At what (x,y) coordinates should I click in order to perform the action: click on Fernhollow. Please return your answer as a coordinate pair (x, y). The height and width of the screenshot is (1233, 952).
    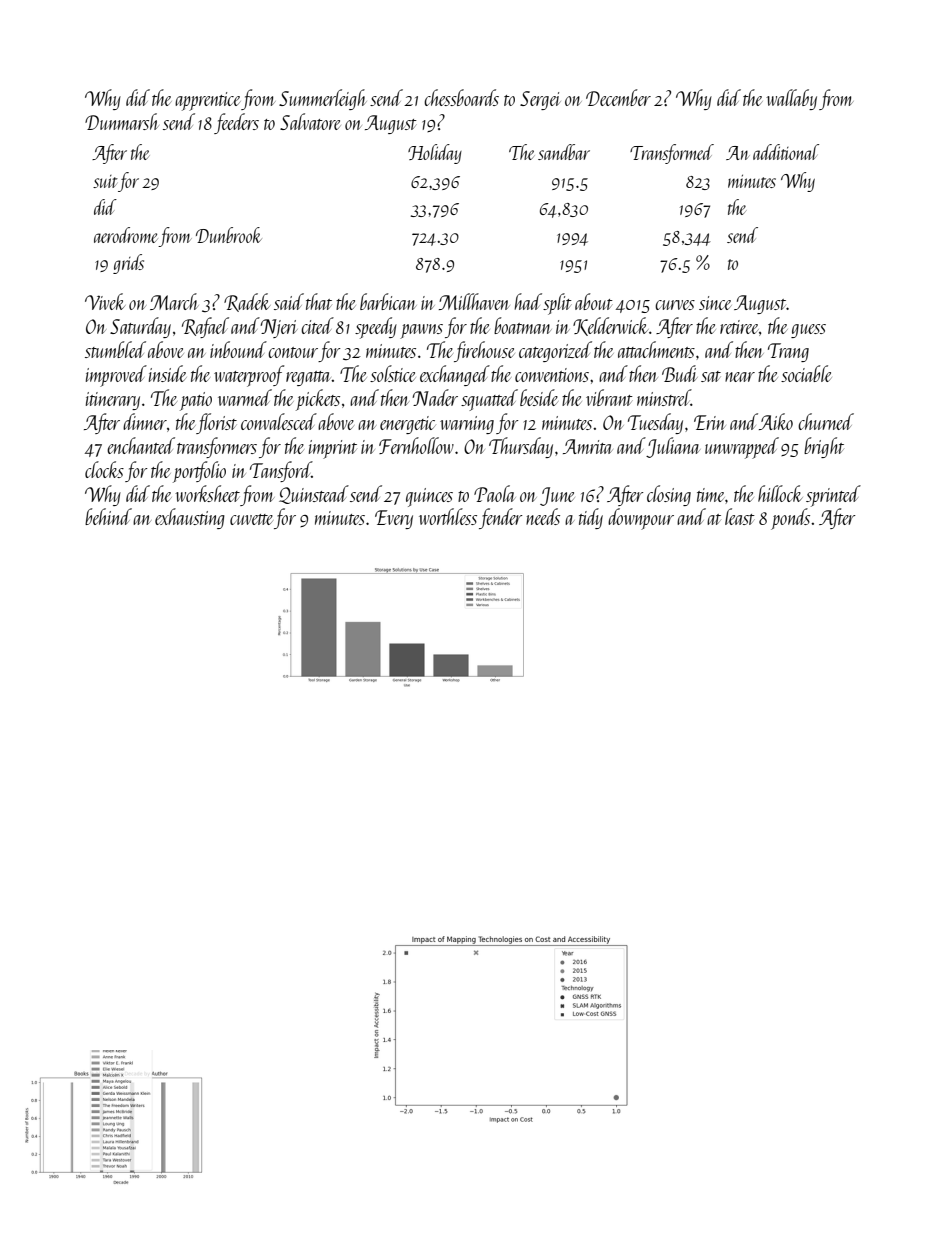
    Looking at the image, I should click on (416, 445).
